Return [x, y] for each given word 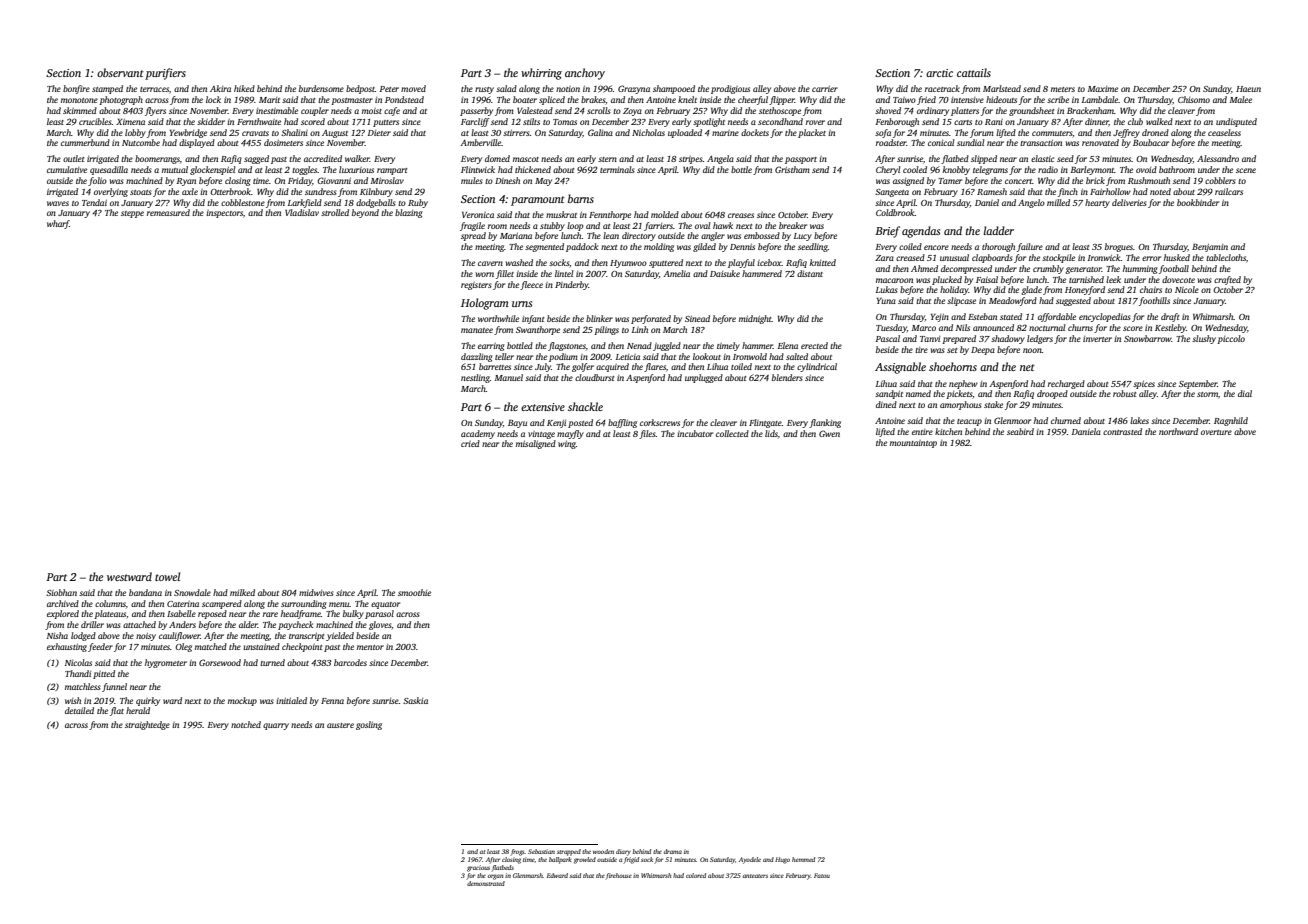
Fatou [822, 875]
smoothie [414, 592]
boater [525, 99]
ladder [998, 230]
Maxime [1103, 89]
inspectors [224, 214]
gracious [478, 868]
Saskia [415, 700]
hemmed [803, 859]
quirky [148, 701]
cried [470, 443]
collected [732, 433]
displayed [197, 143]
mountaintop [913, 444]
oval [702, 225]
